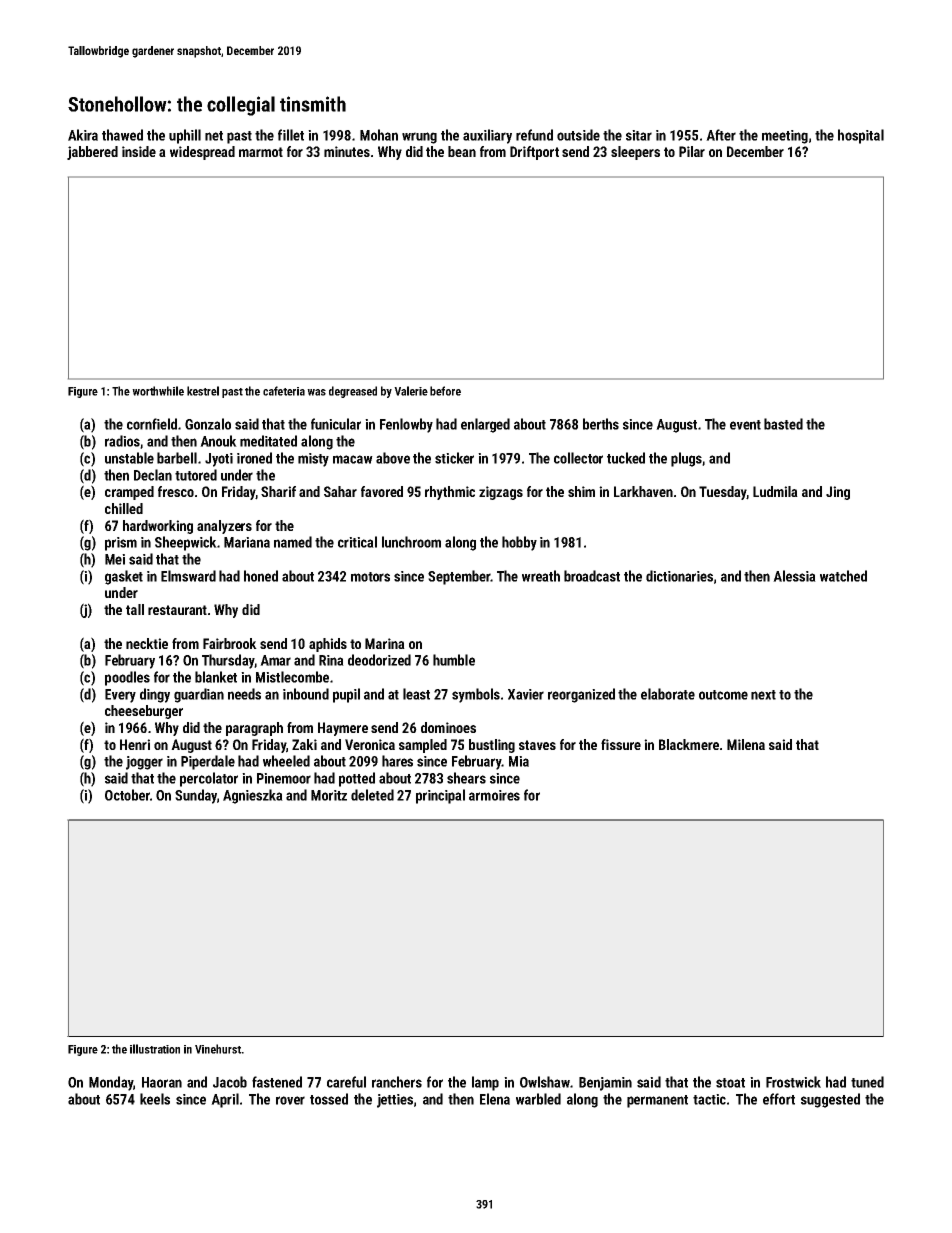  What do you see at coordinates (291, 135) in the screenshot?
I see `fillet` at bounding box center [291, 135].
